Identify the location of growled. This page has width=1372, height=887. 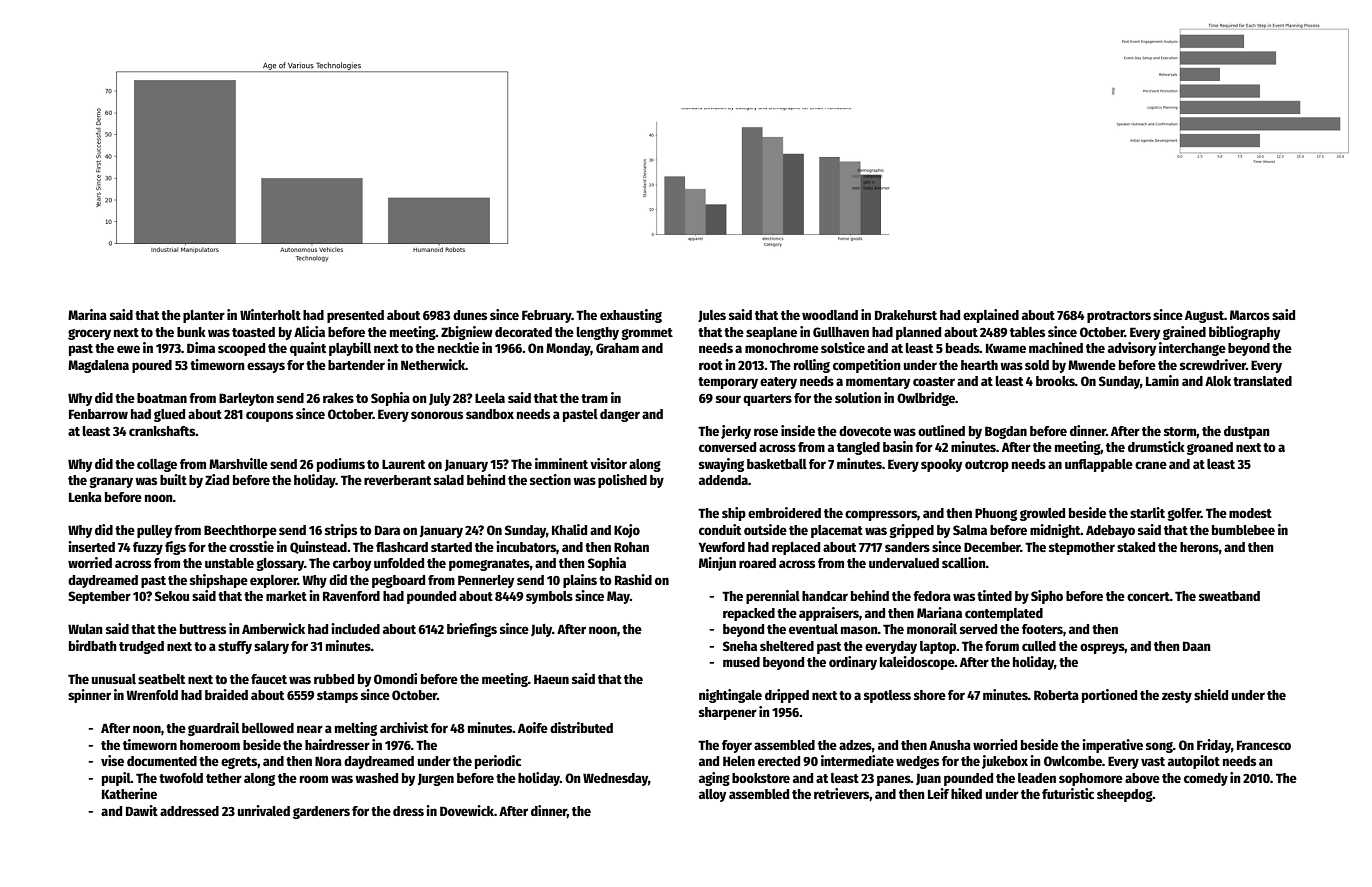
(1042, 514).
